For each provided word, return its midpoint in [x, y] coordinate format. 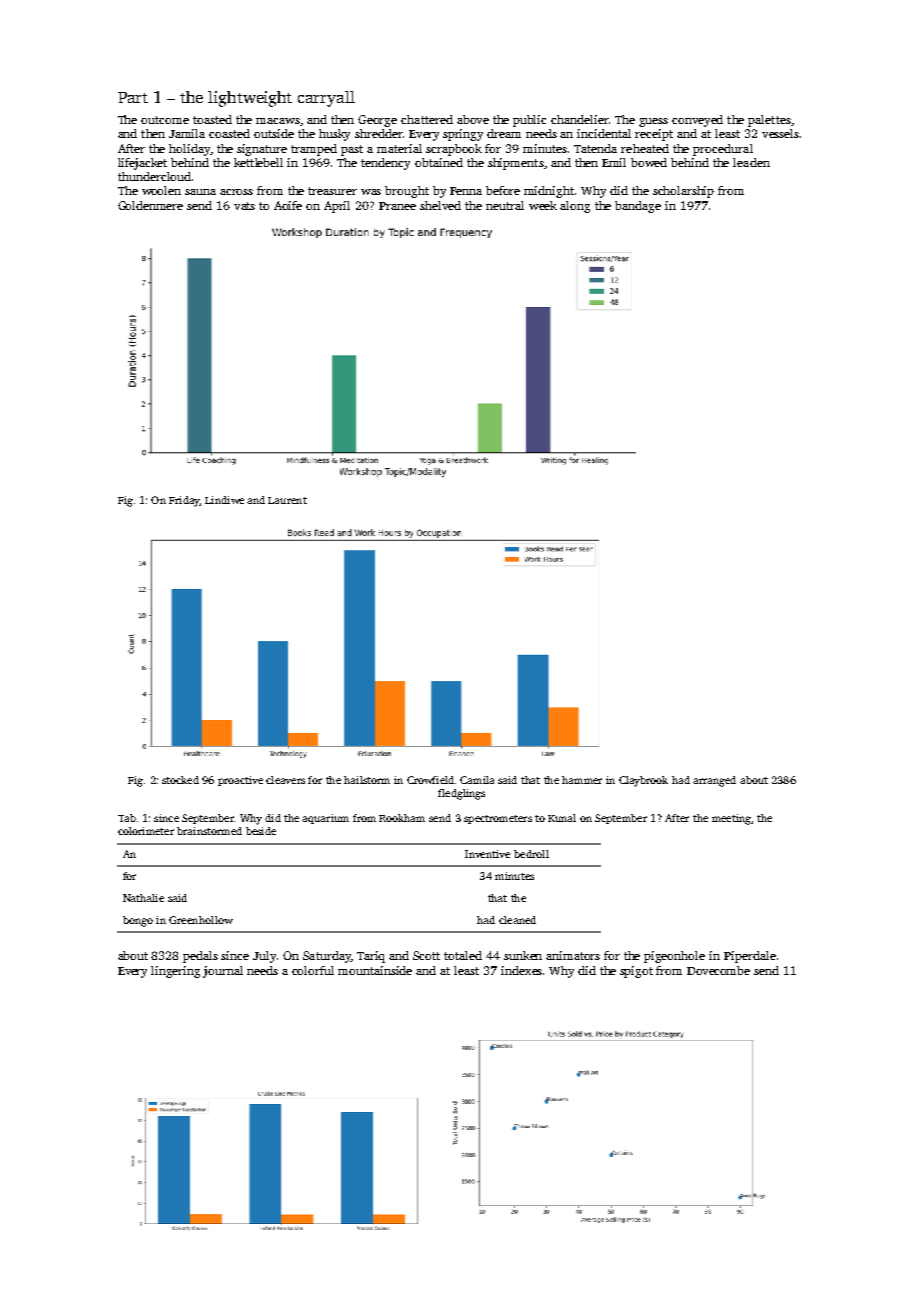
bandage [638, 207]
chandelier [580, 119]
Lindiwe [224, 500]
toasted [212, 119]
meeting [731, 819]
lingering [175, 972]
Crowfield [430, 780]
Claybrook [643, 781]
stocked [180, 780]
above [473, 119]
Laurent [287, 500]
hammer [582, 780]
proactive [240, 781]
